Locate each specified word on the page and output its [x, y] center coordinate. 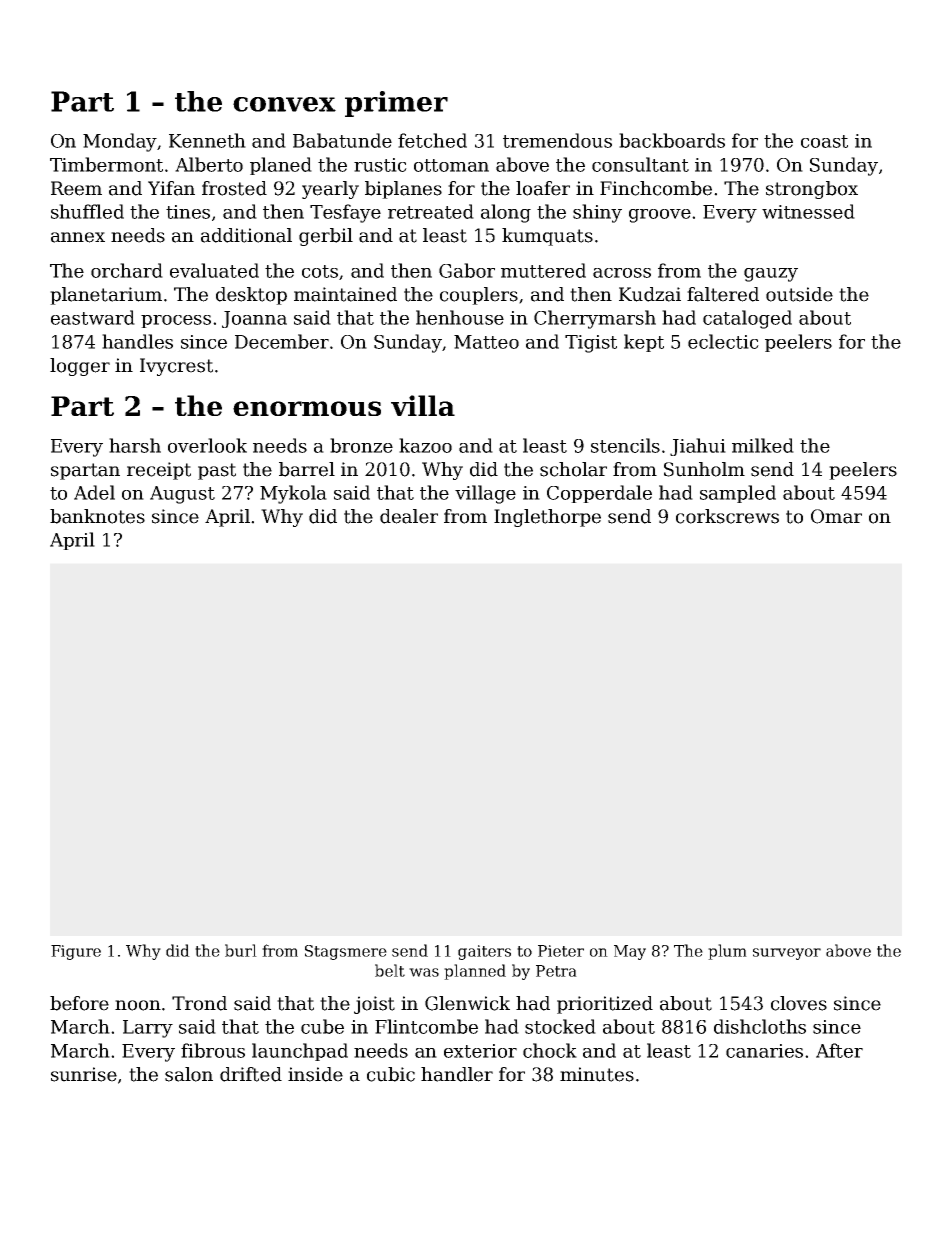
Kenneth [207, 140]
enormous [307, 408]
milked [763, 445]
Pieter [561, 951]
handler [457, 1074]
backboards [672, 140]
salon [189, 1074]
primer [396, 104]
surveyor [787, 954]
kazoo [425, 445]
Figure [76, 952]
